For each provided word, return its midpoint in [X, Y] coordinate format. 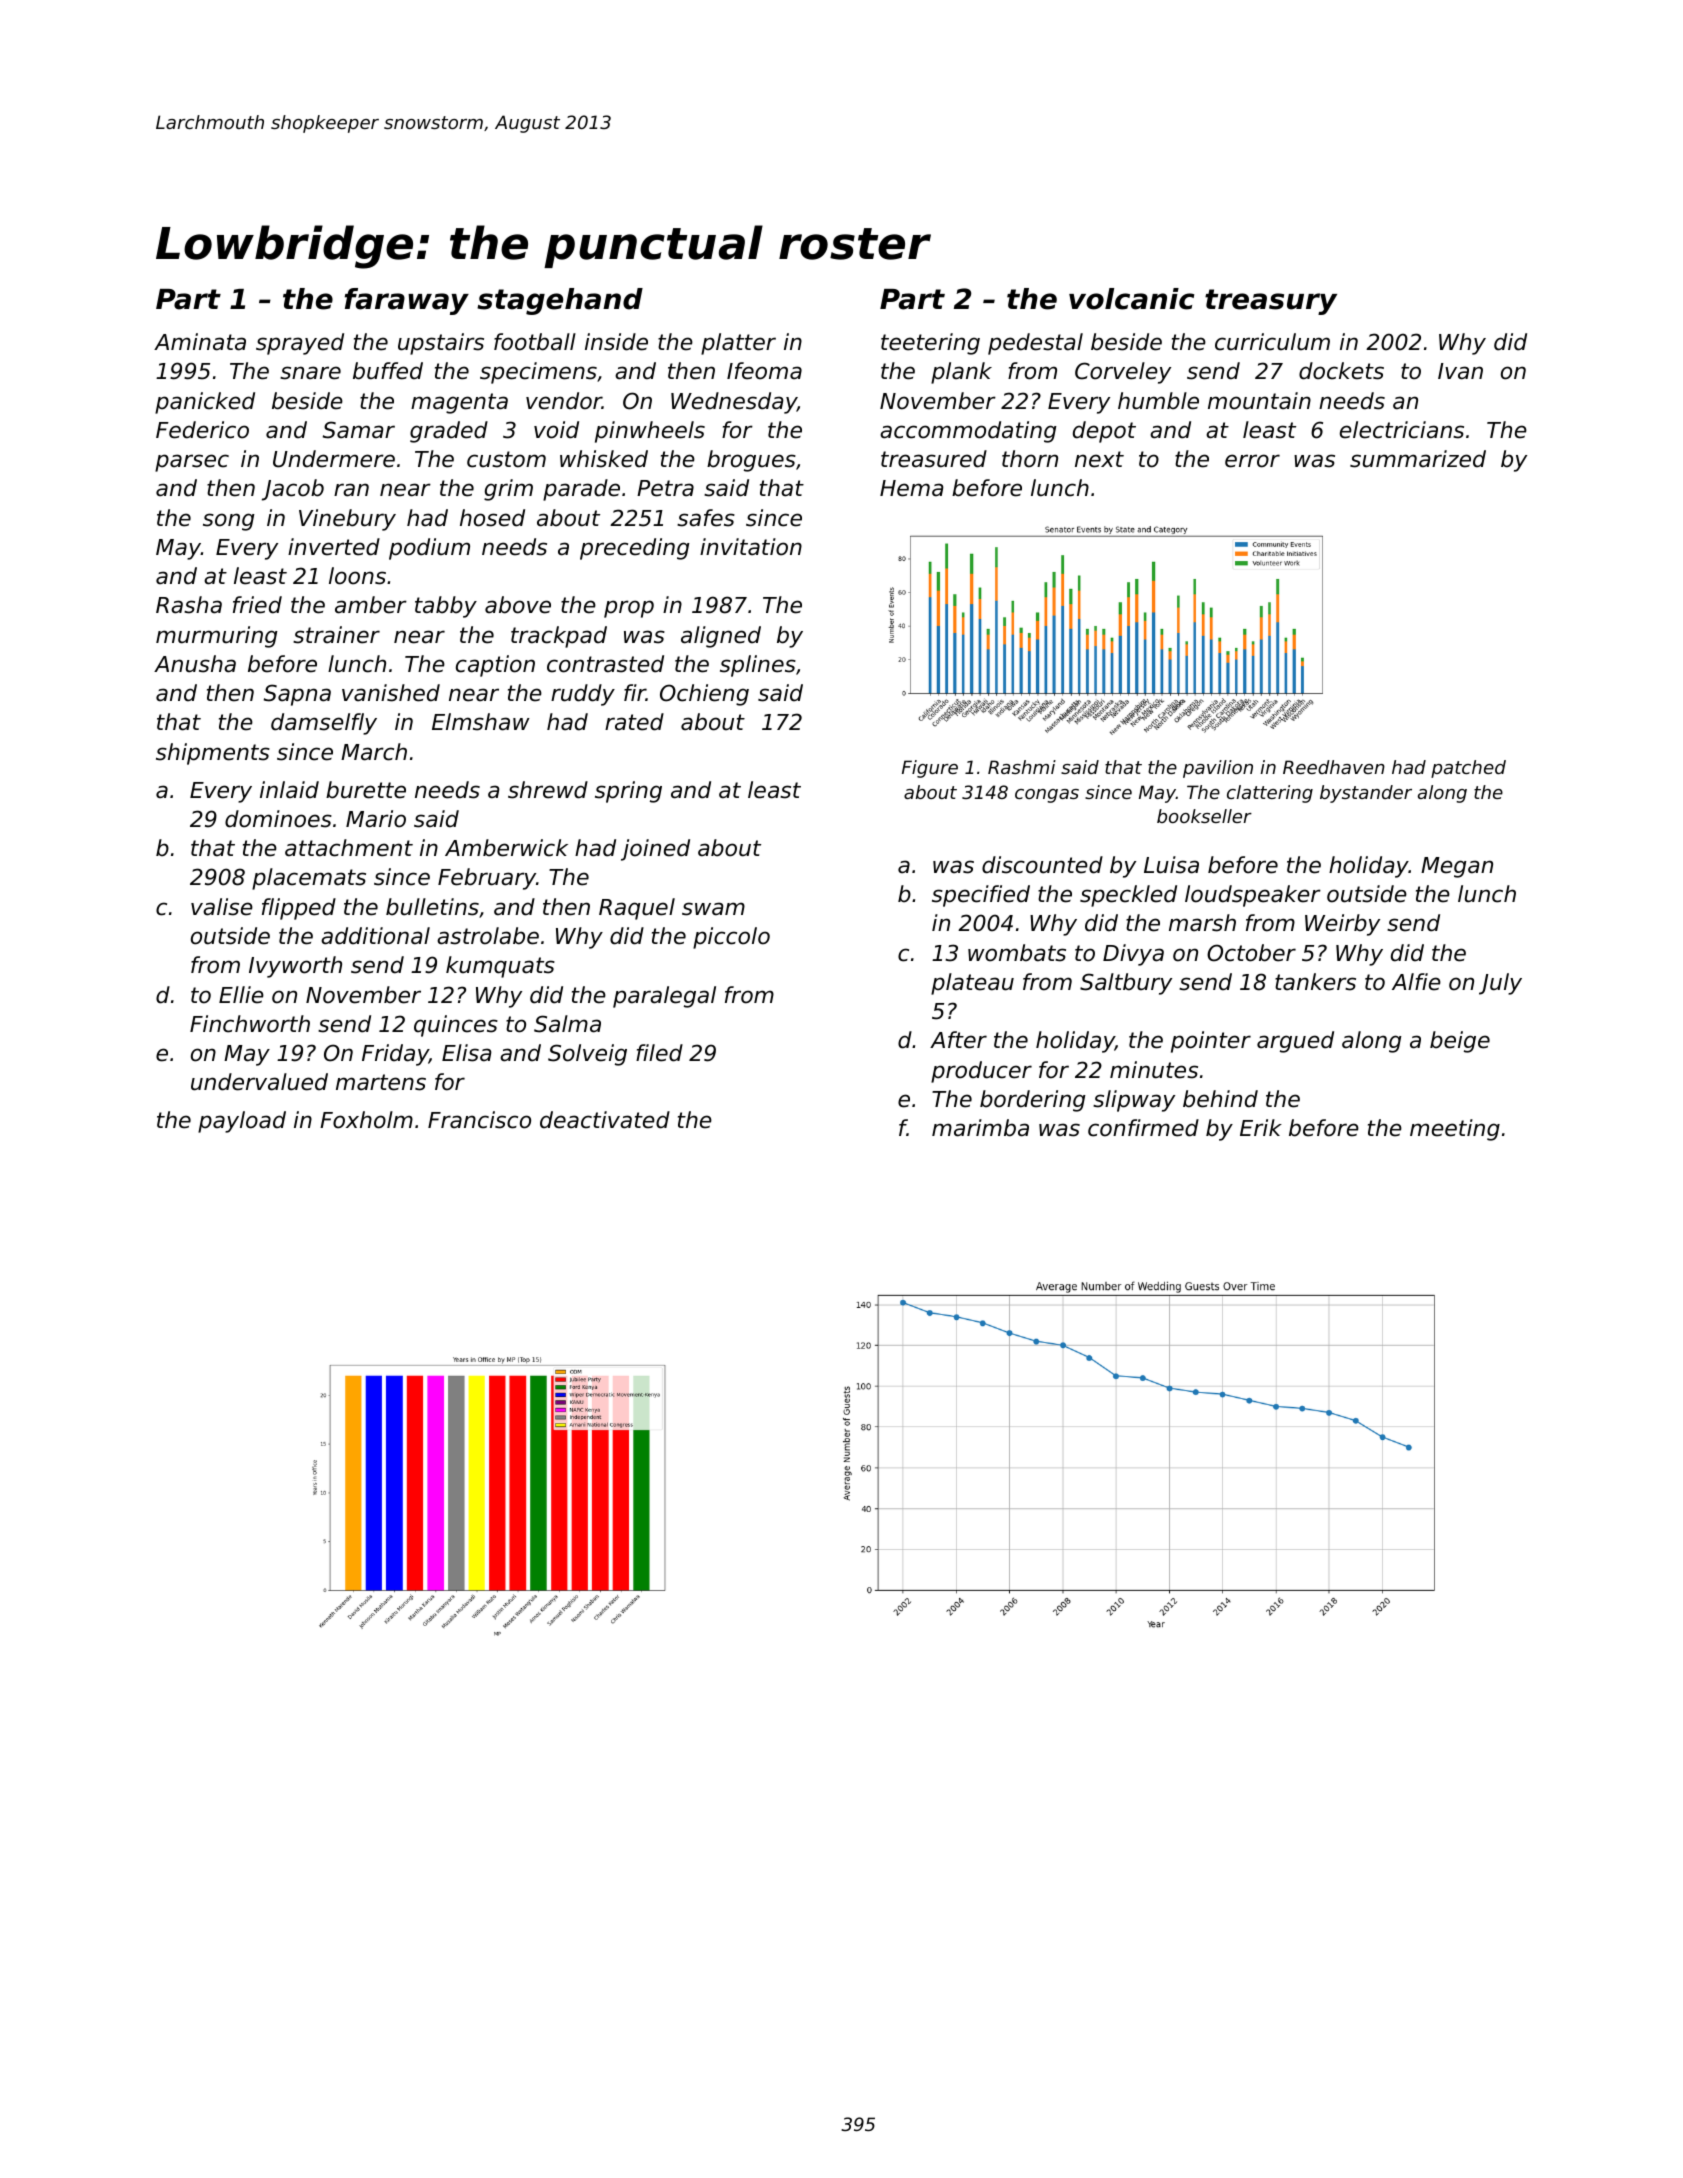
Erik [1261, 1127]
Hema [912, 488]
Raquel [637, 909]
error [1252, 461]
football [535, 342]
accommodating [968, 432]
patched [1468, 769]
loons [357, 576]
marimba [980, 1128]
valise [222, 907]
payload [242, 1122]
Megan [1457, 867]
